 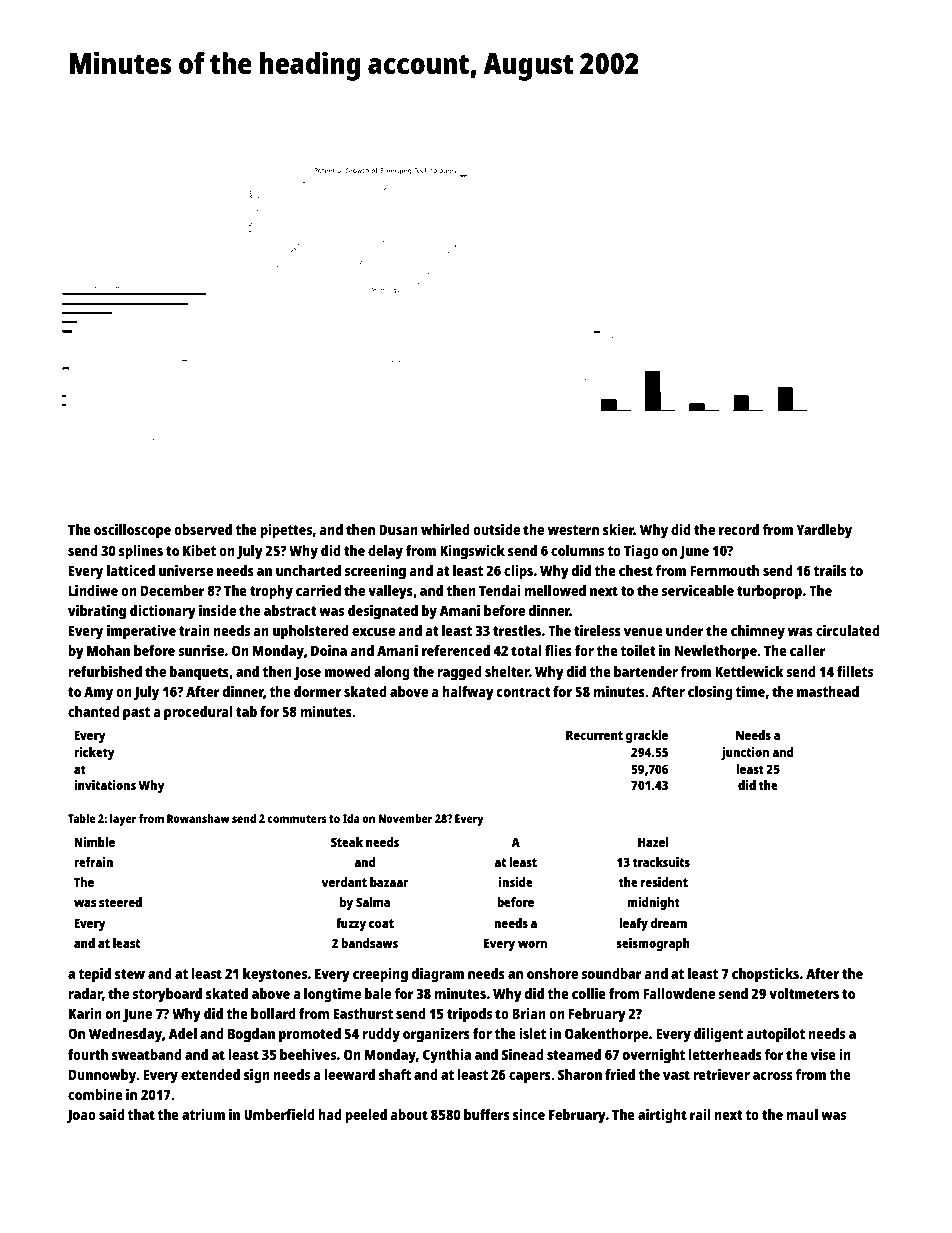 I want to click on extended, so click(x=210, y=1074).
